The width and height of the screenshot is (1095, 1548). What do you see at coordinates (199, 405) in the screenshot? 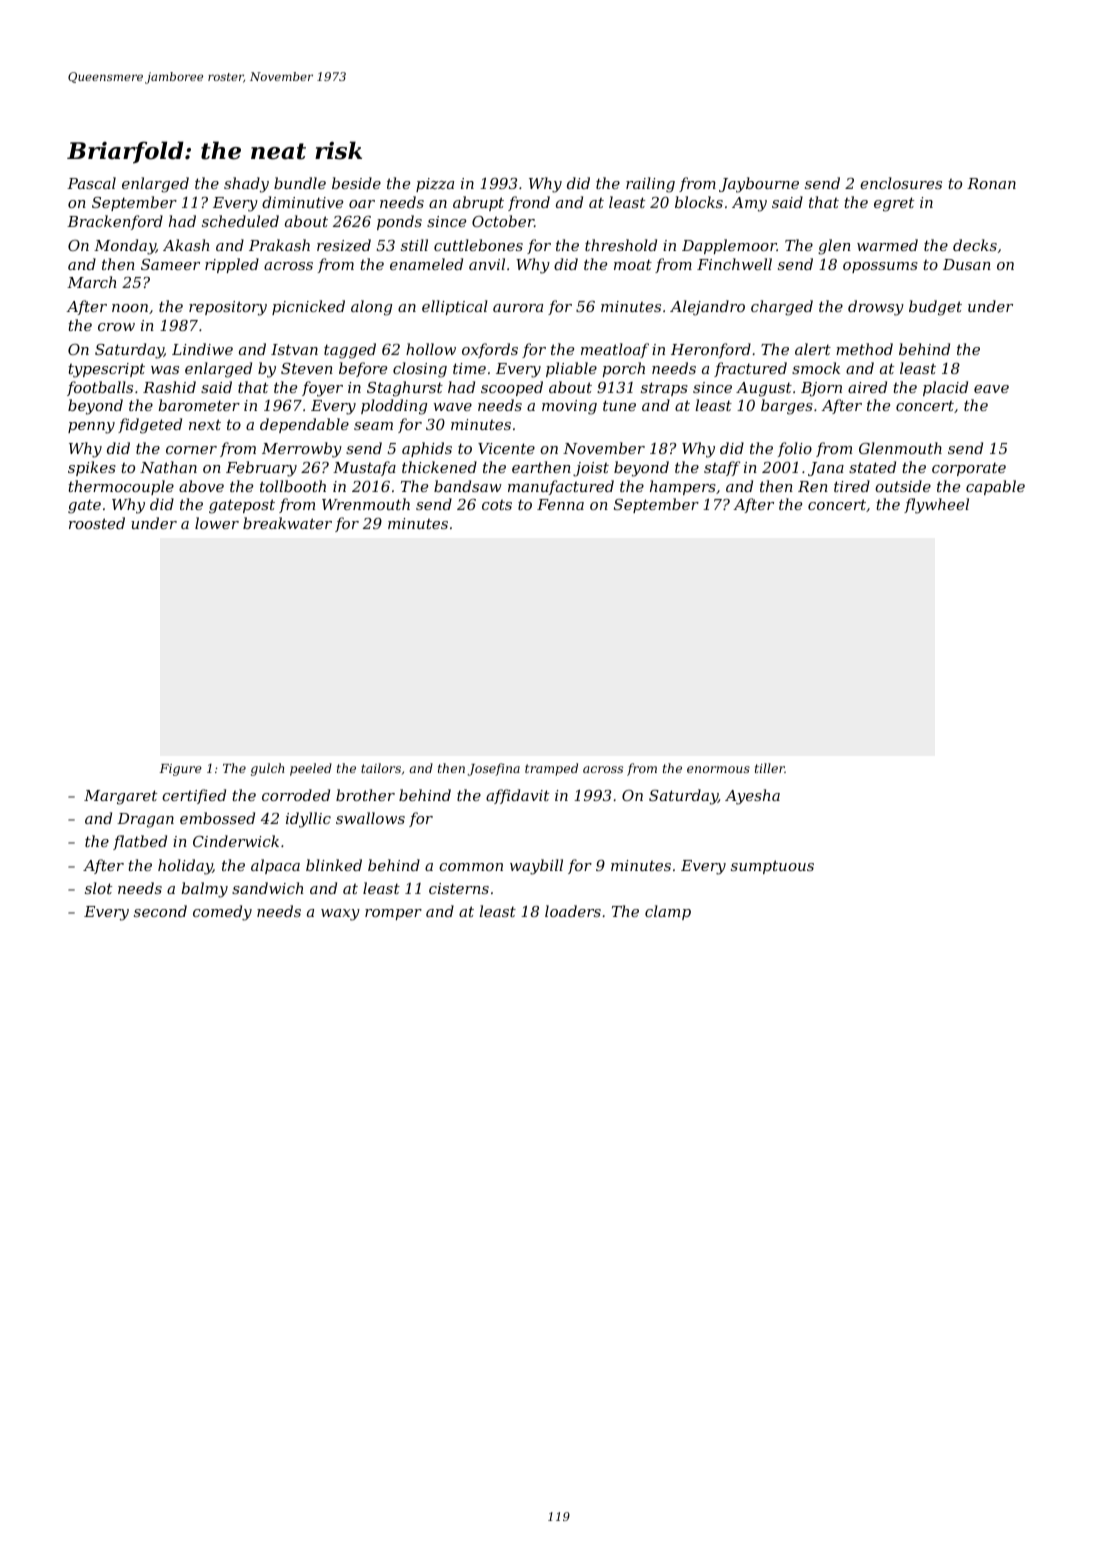
I see `barometer` at bounding box center [199, 405].
